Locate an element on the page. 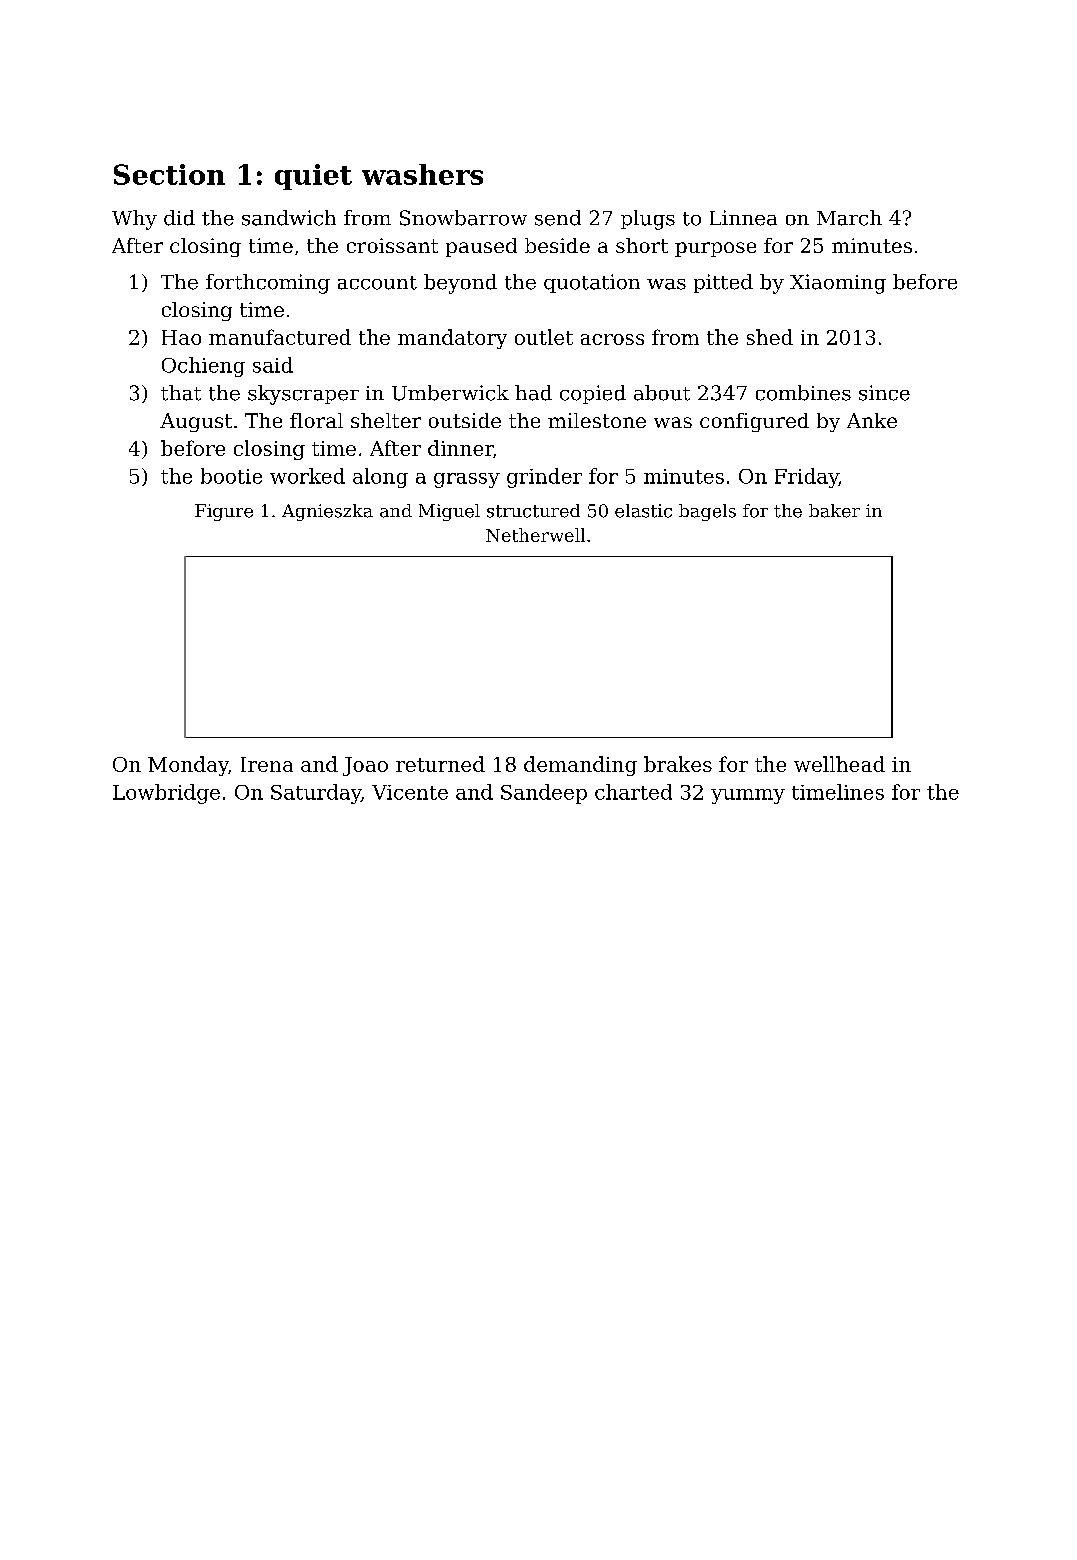 The image size is (1077, 1560). demanding is located at coordinates (580, 766).
